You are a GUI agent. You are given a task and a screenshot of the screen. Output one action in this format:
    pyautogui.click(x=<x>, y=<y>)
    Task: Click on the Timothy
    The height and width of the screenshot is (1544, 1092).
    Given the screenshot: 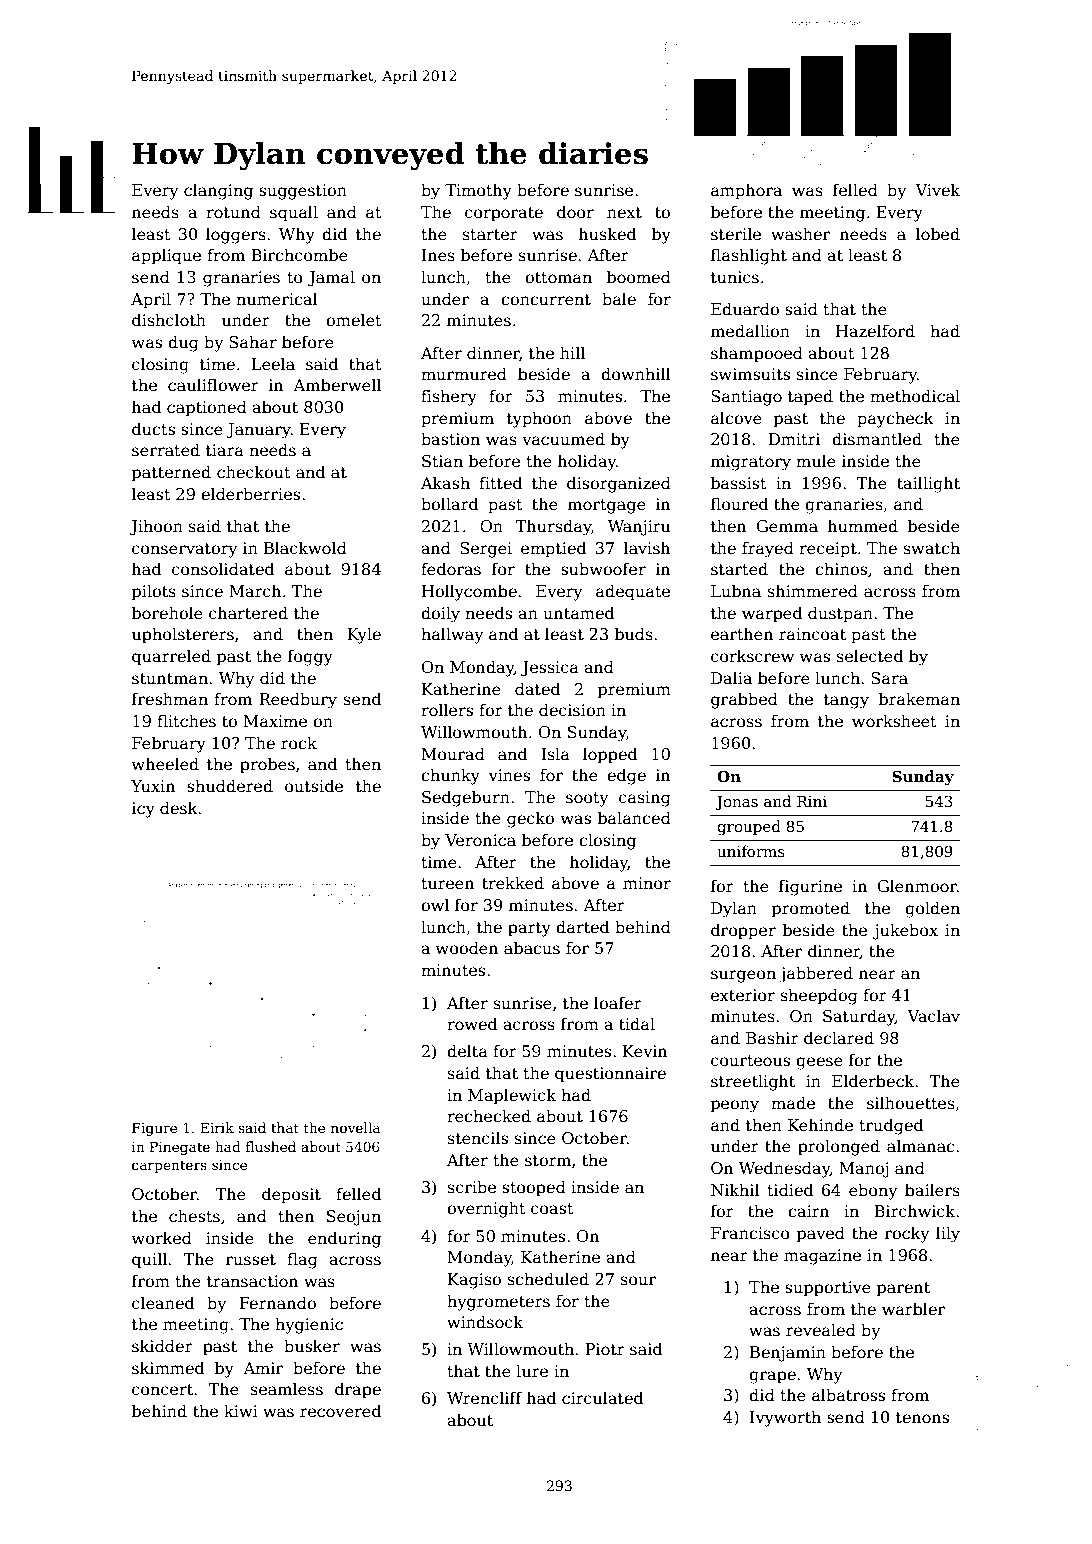 What is the action you would take?
    pyautogui.click(x=478, y=191)
